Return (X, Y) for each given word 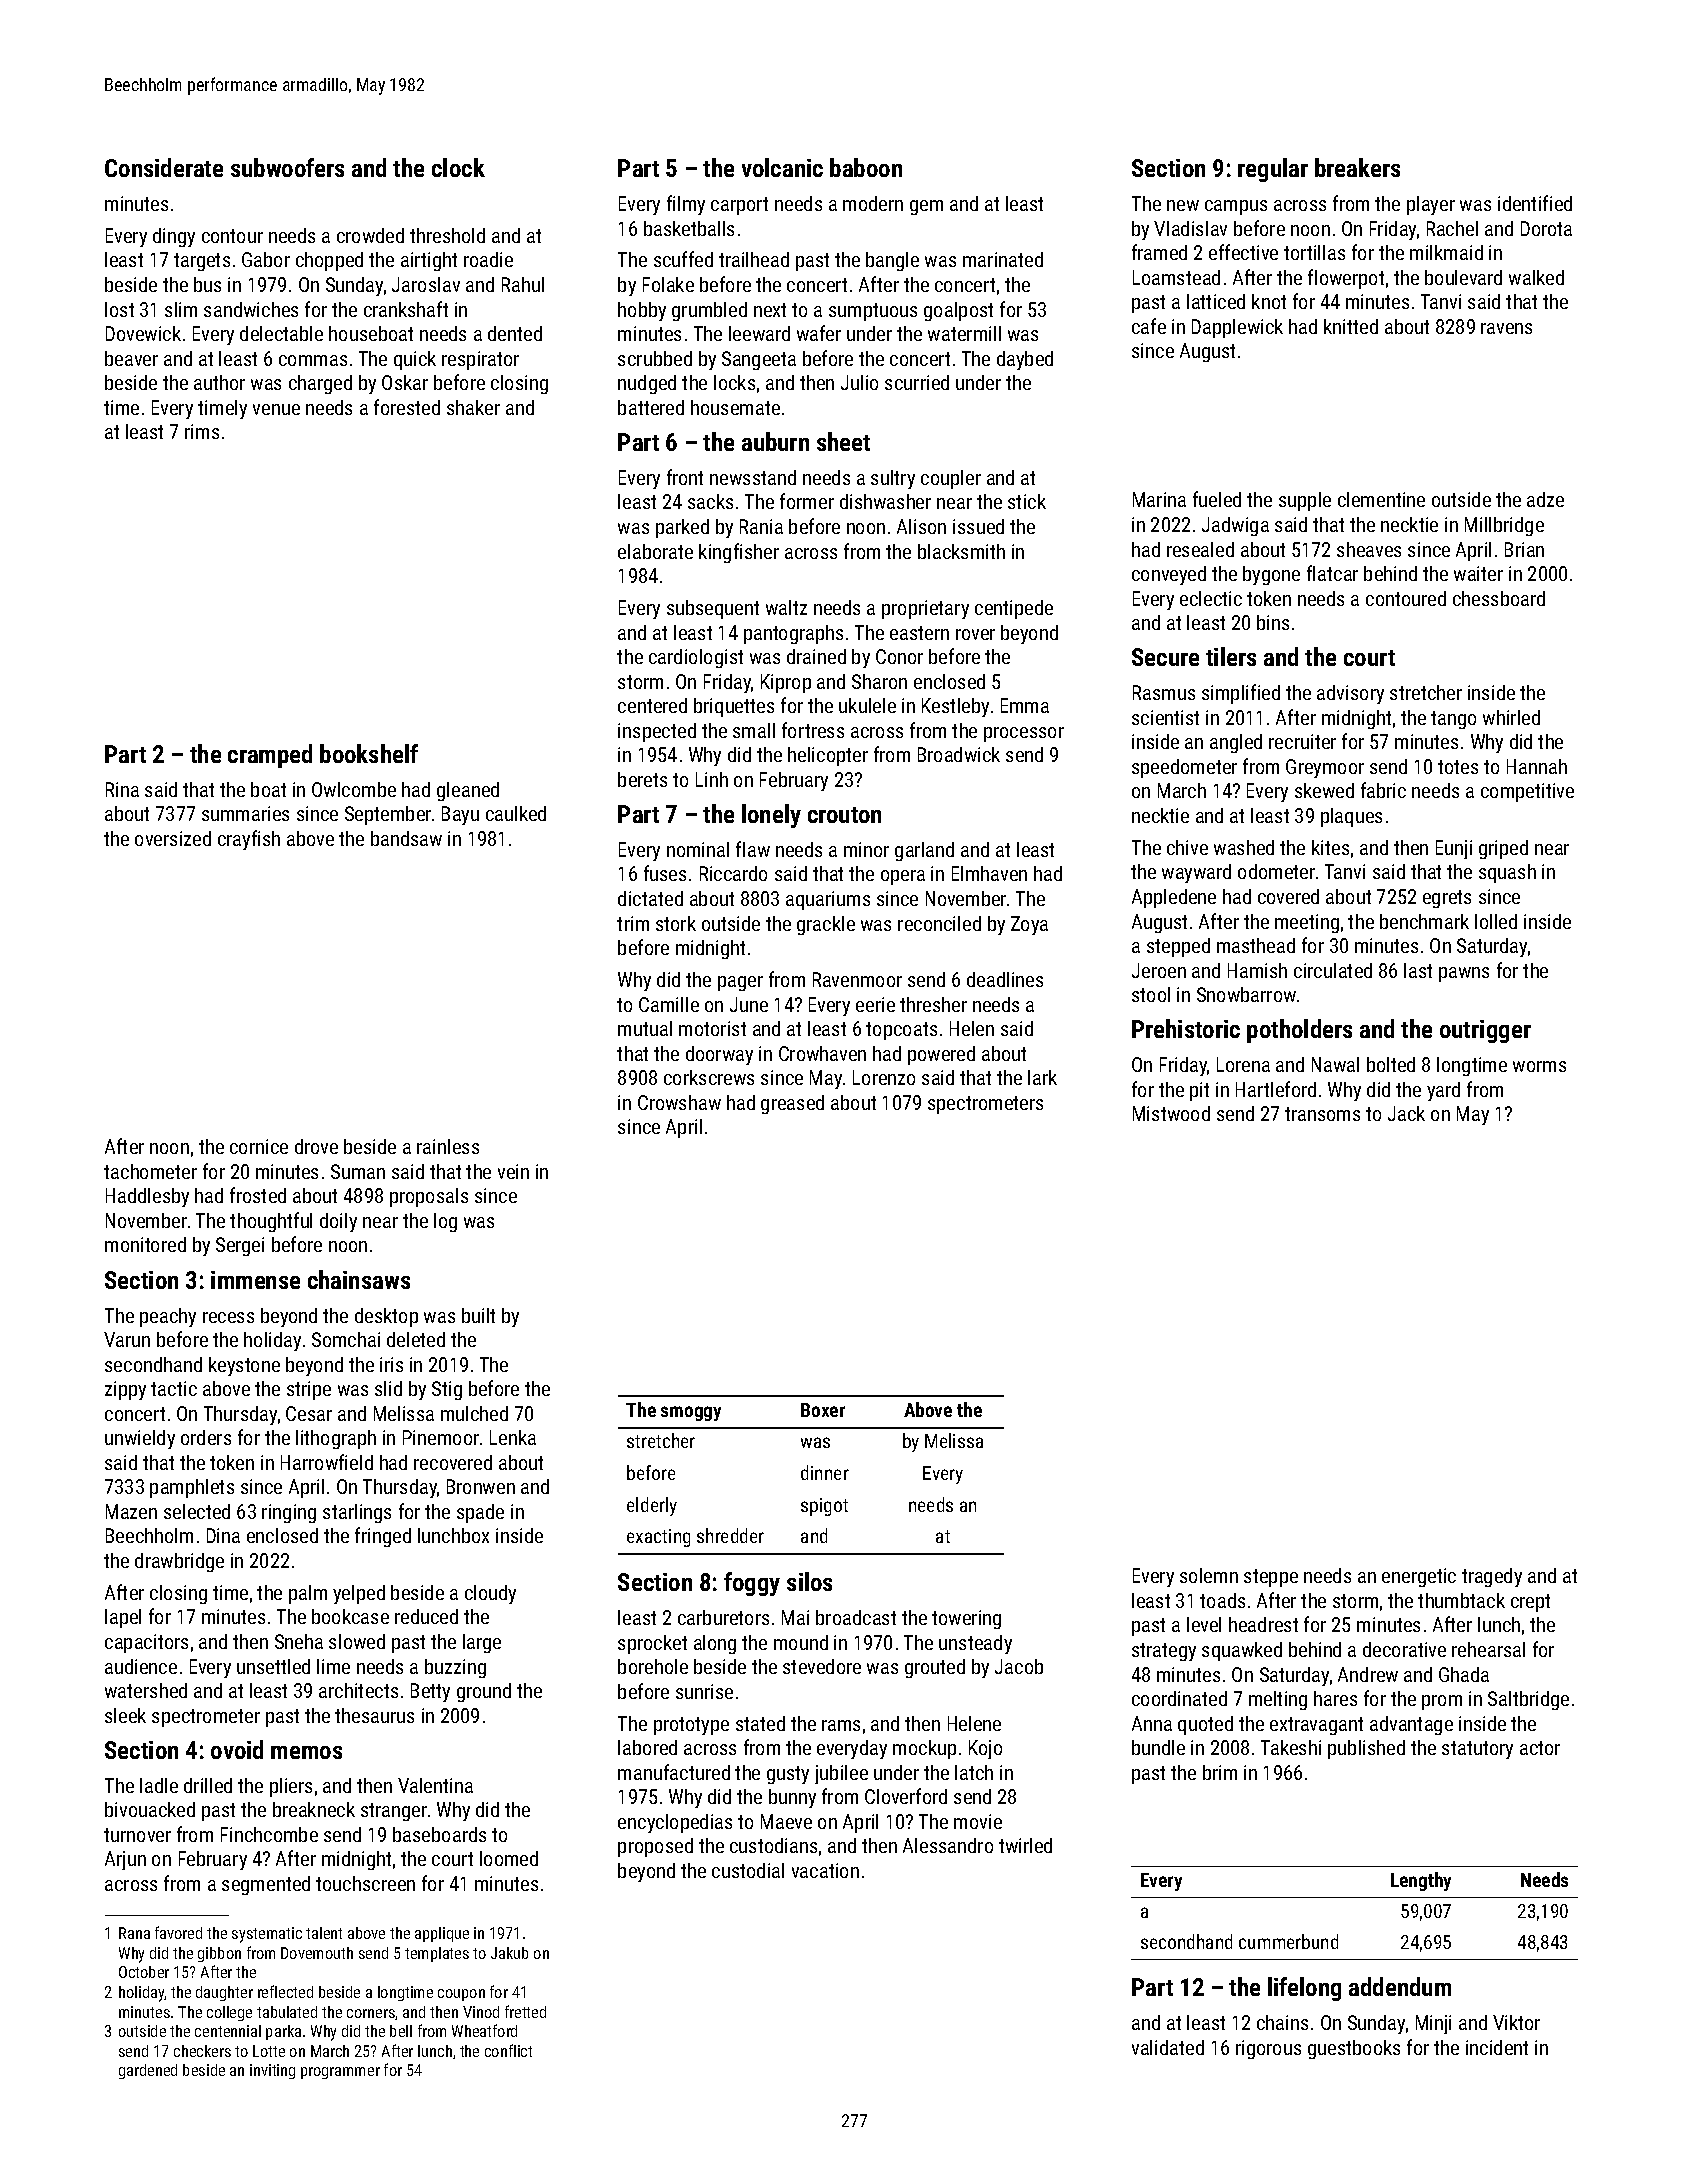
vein (513, 1171)
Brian (1524, 549)
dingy (174, 237)
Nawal (1335, 1064)
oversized (173, 838)
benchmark (1424, 921)
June (749, 1004)
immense (255, 1280)
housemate (735, 407)
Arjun (125, 1860)
